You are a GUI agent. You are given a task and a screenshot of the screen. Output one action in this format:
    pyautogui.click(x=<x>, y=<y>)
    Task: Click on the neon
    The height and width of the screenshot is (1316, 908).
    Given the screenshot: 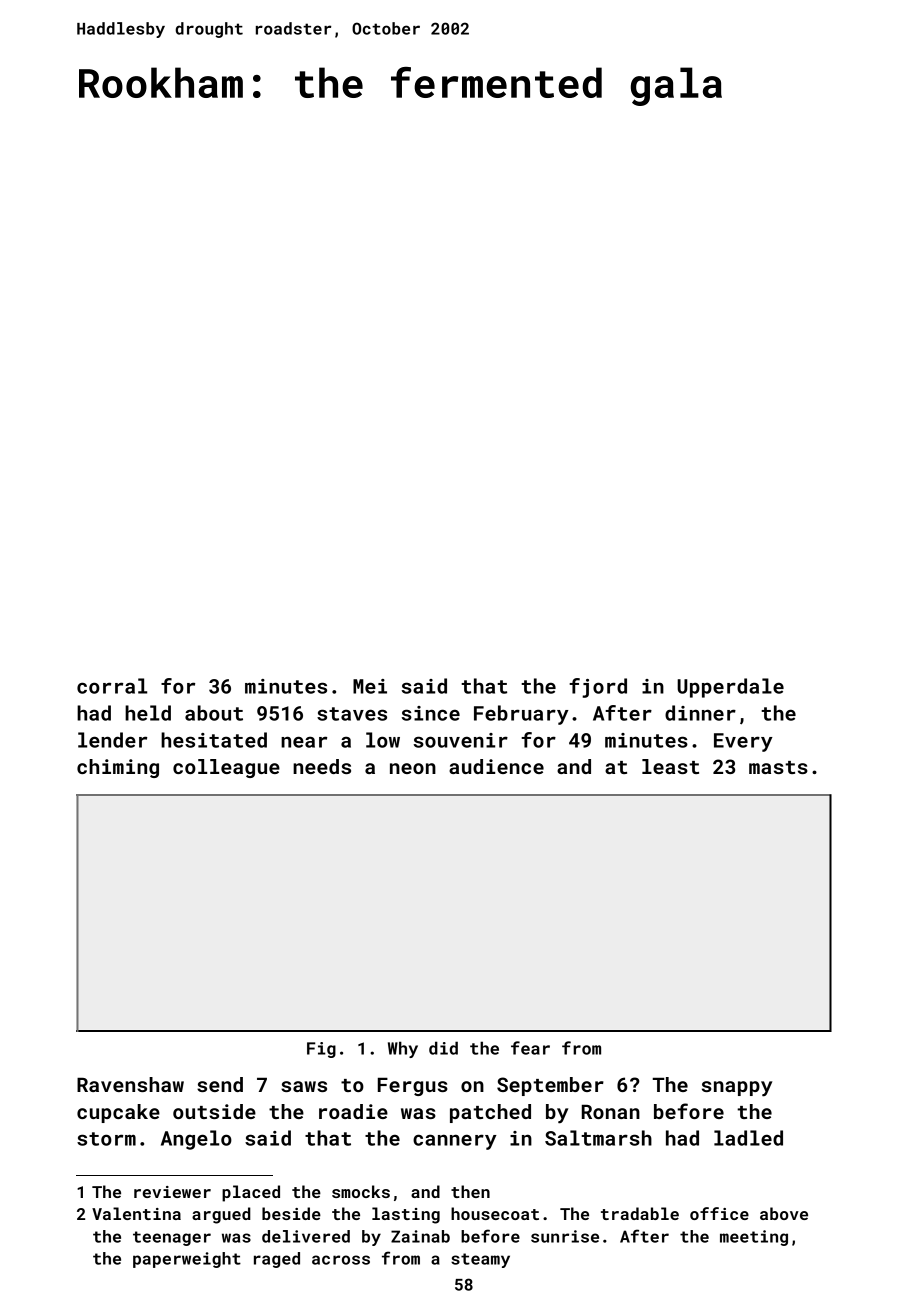 What is the action you would take?
    pyautogui.click(x=413, y=768)
